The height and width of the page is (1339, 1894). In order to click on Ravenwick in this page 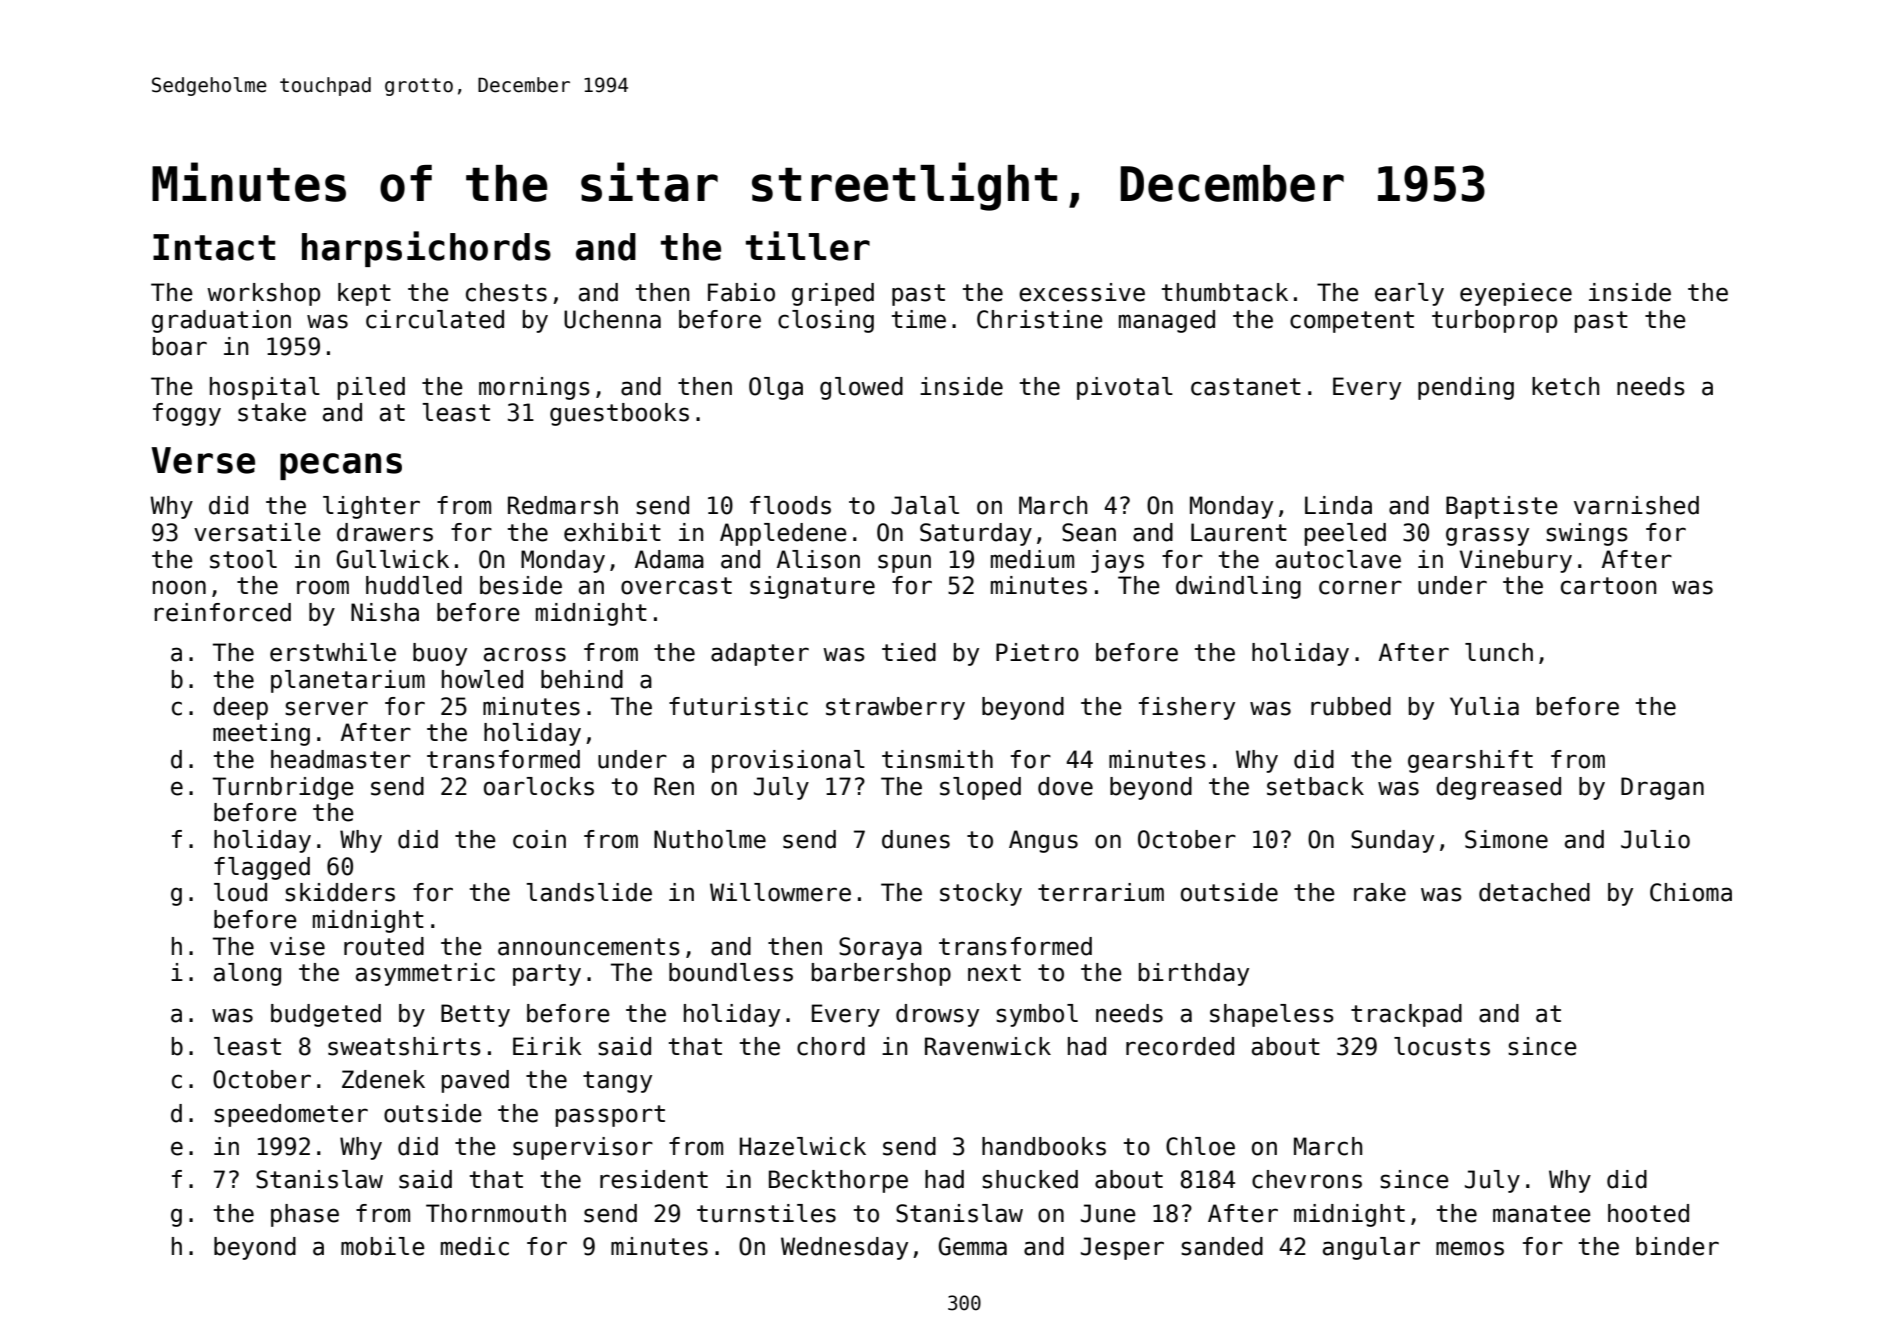, I will do `click(988, 1046)`.
